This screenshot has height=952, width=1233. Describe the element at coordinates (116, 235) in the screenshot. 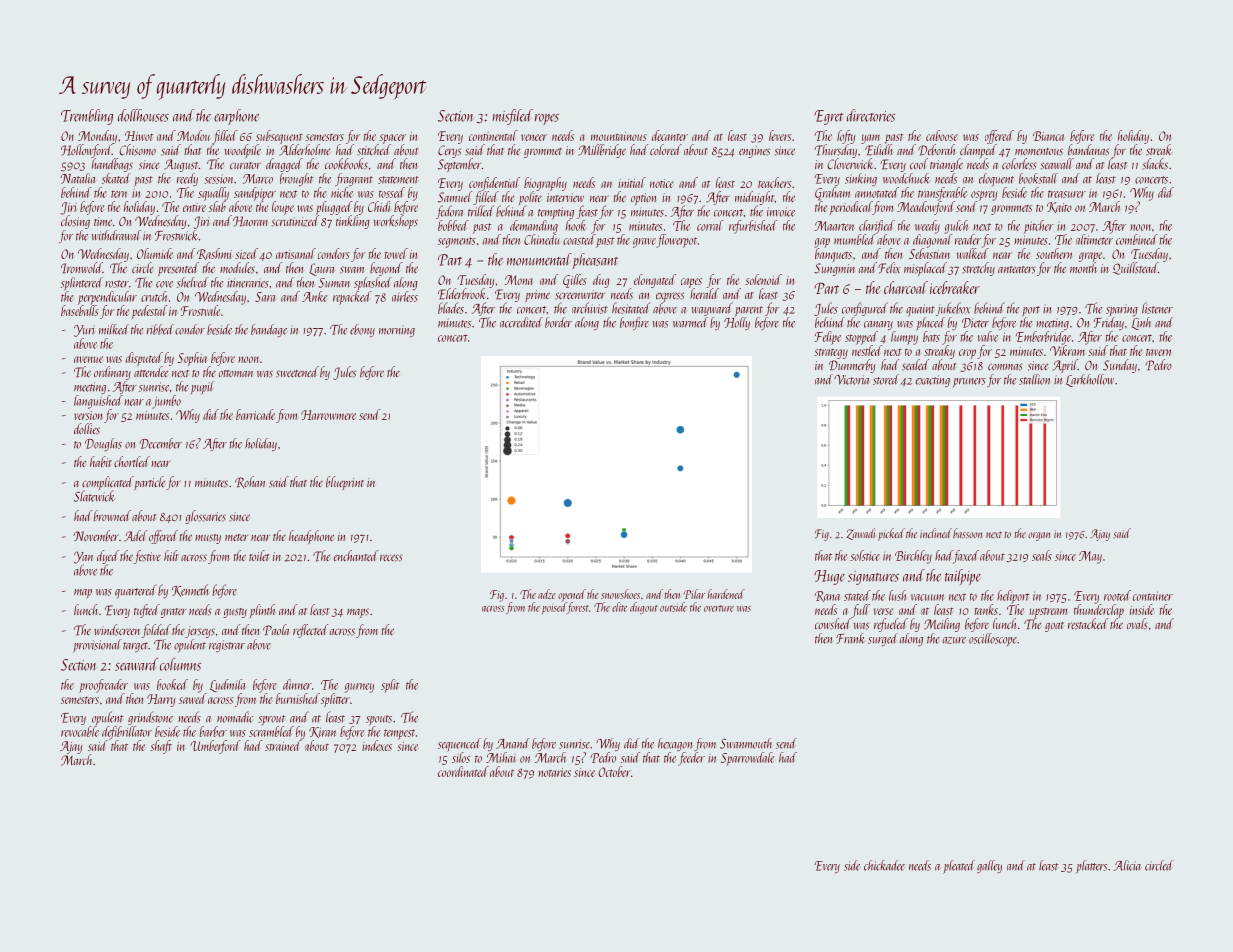

I see `withdrawal` at that location.
